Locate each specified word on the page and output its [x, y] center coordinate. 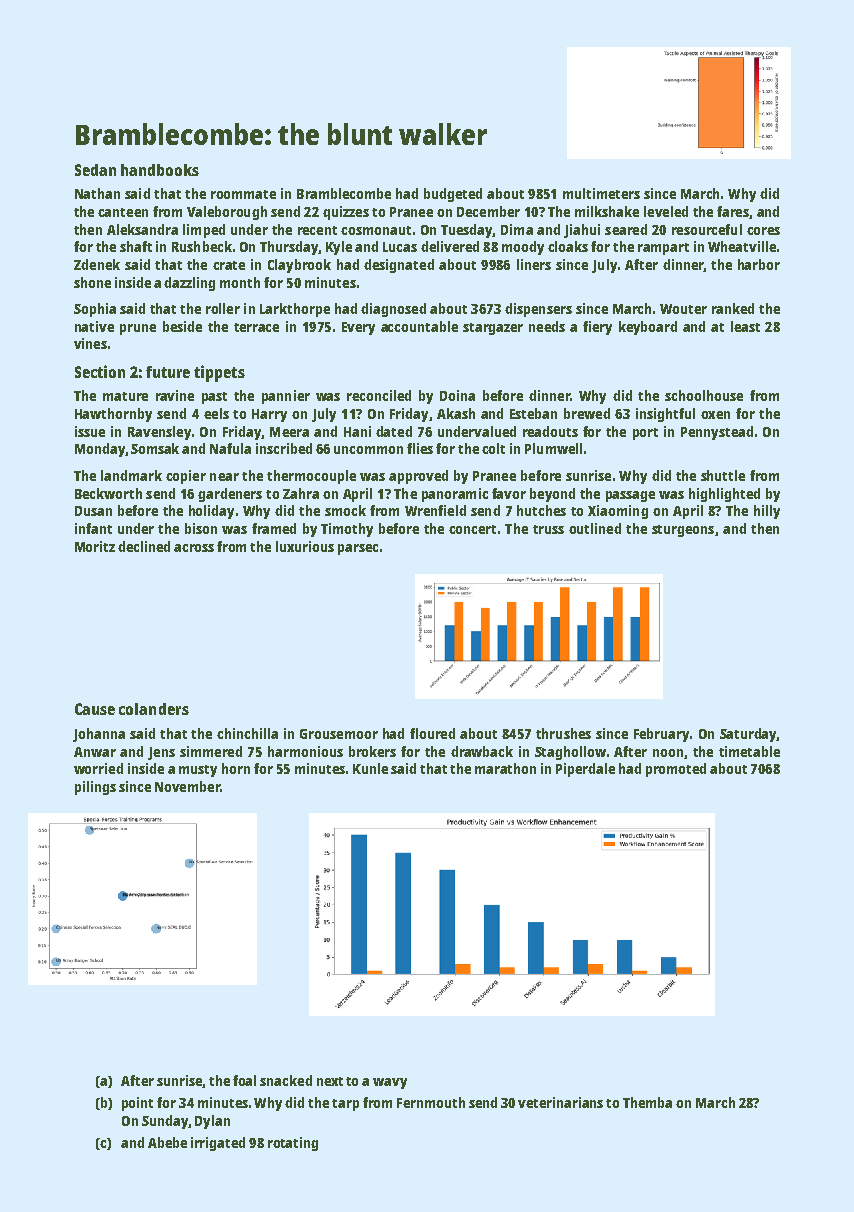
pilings [95, 788]
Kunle [370, 768]
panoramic [455, 495]
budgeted [453, 195]
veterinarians [560, 1102]
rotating [293, 1144]
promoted [676, 770]
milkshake [607, 211]
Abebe [167, 1142]
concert [472, 529]
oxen [715, 415]
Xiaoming [618, 512]
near [224, 477]
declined [144, 546]
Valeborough [227, 213]
